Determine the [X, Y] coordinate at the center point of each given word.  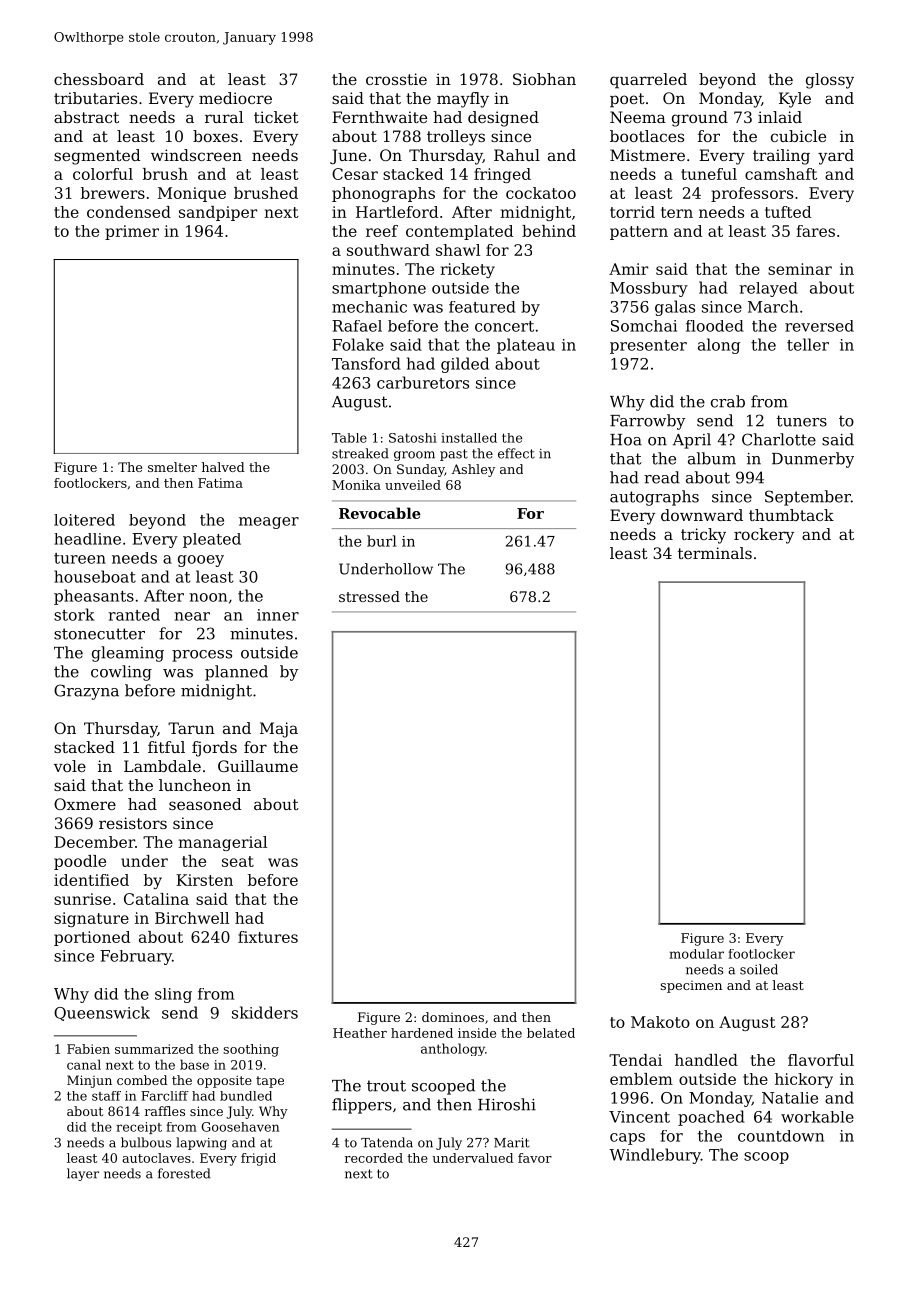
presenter [648, 347]
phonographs [383, 194]
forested [184, 1173]
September [808, 498]
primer [132, 232]
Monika [356, 485]
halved [223, 467]
